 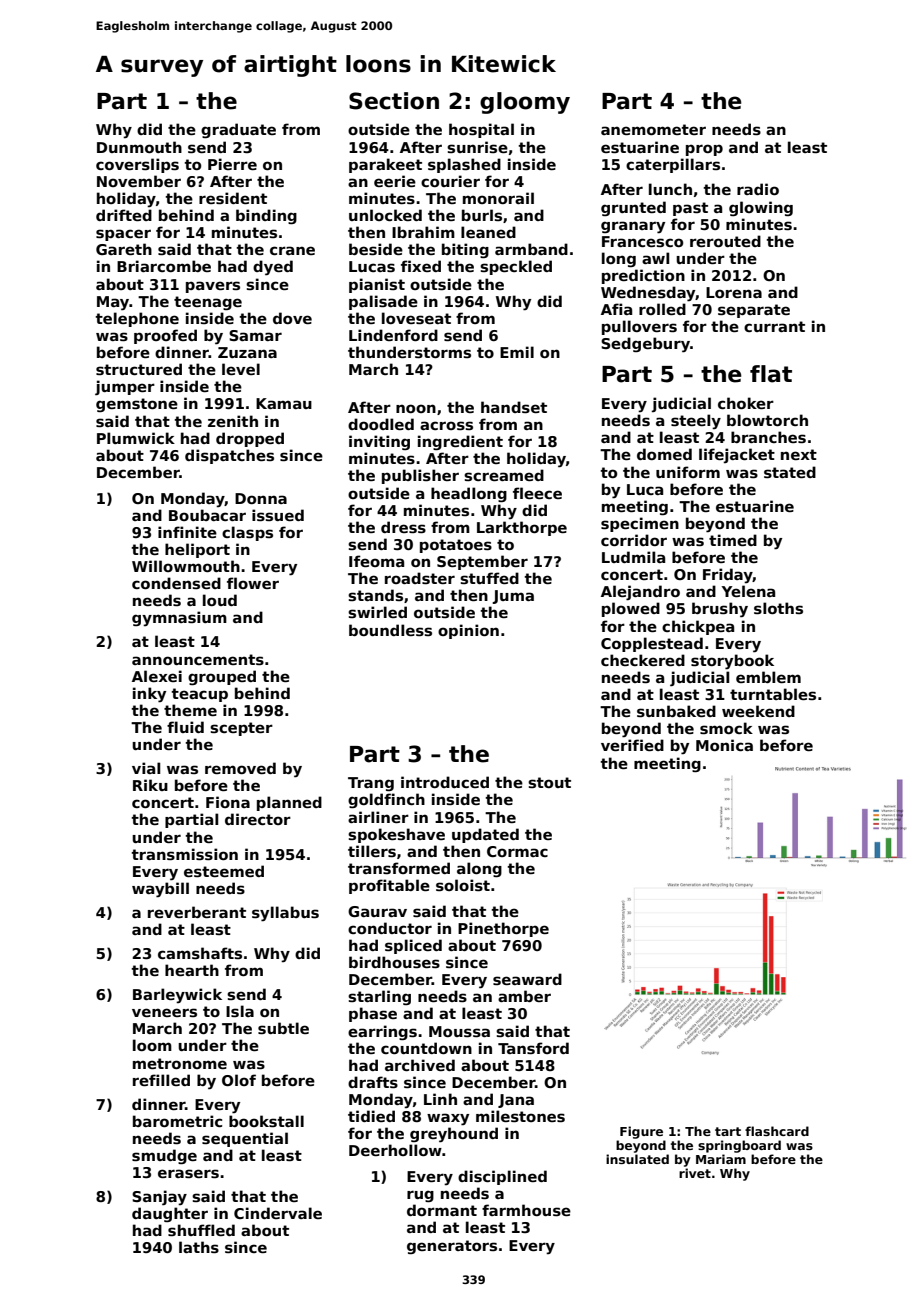 What do you see at coordinates (799, 454) in the page?
I see `next` at bounding box center [799, 454].
